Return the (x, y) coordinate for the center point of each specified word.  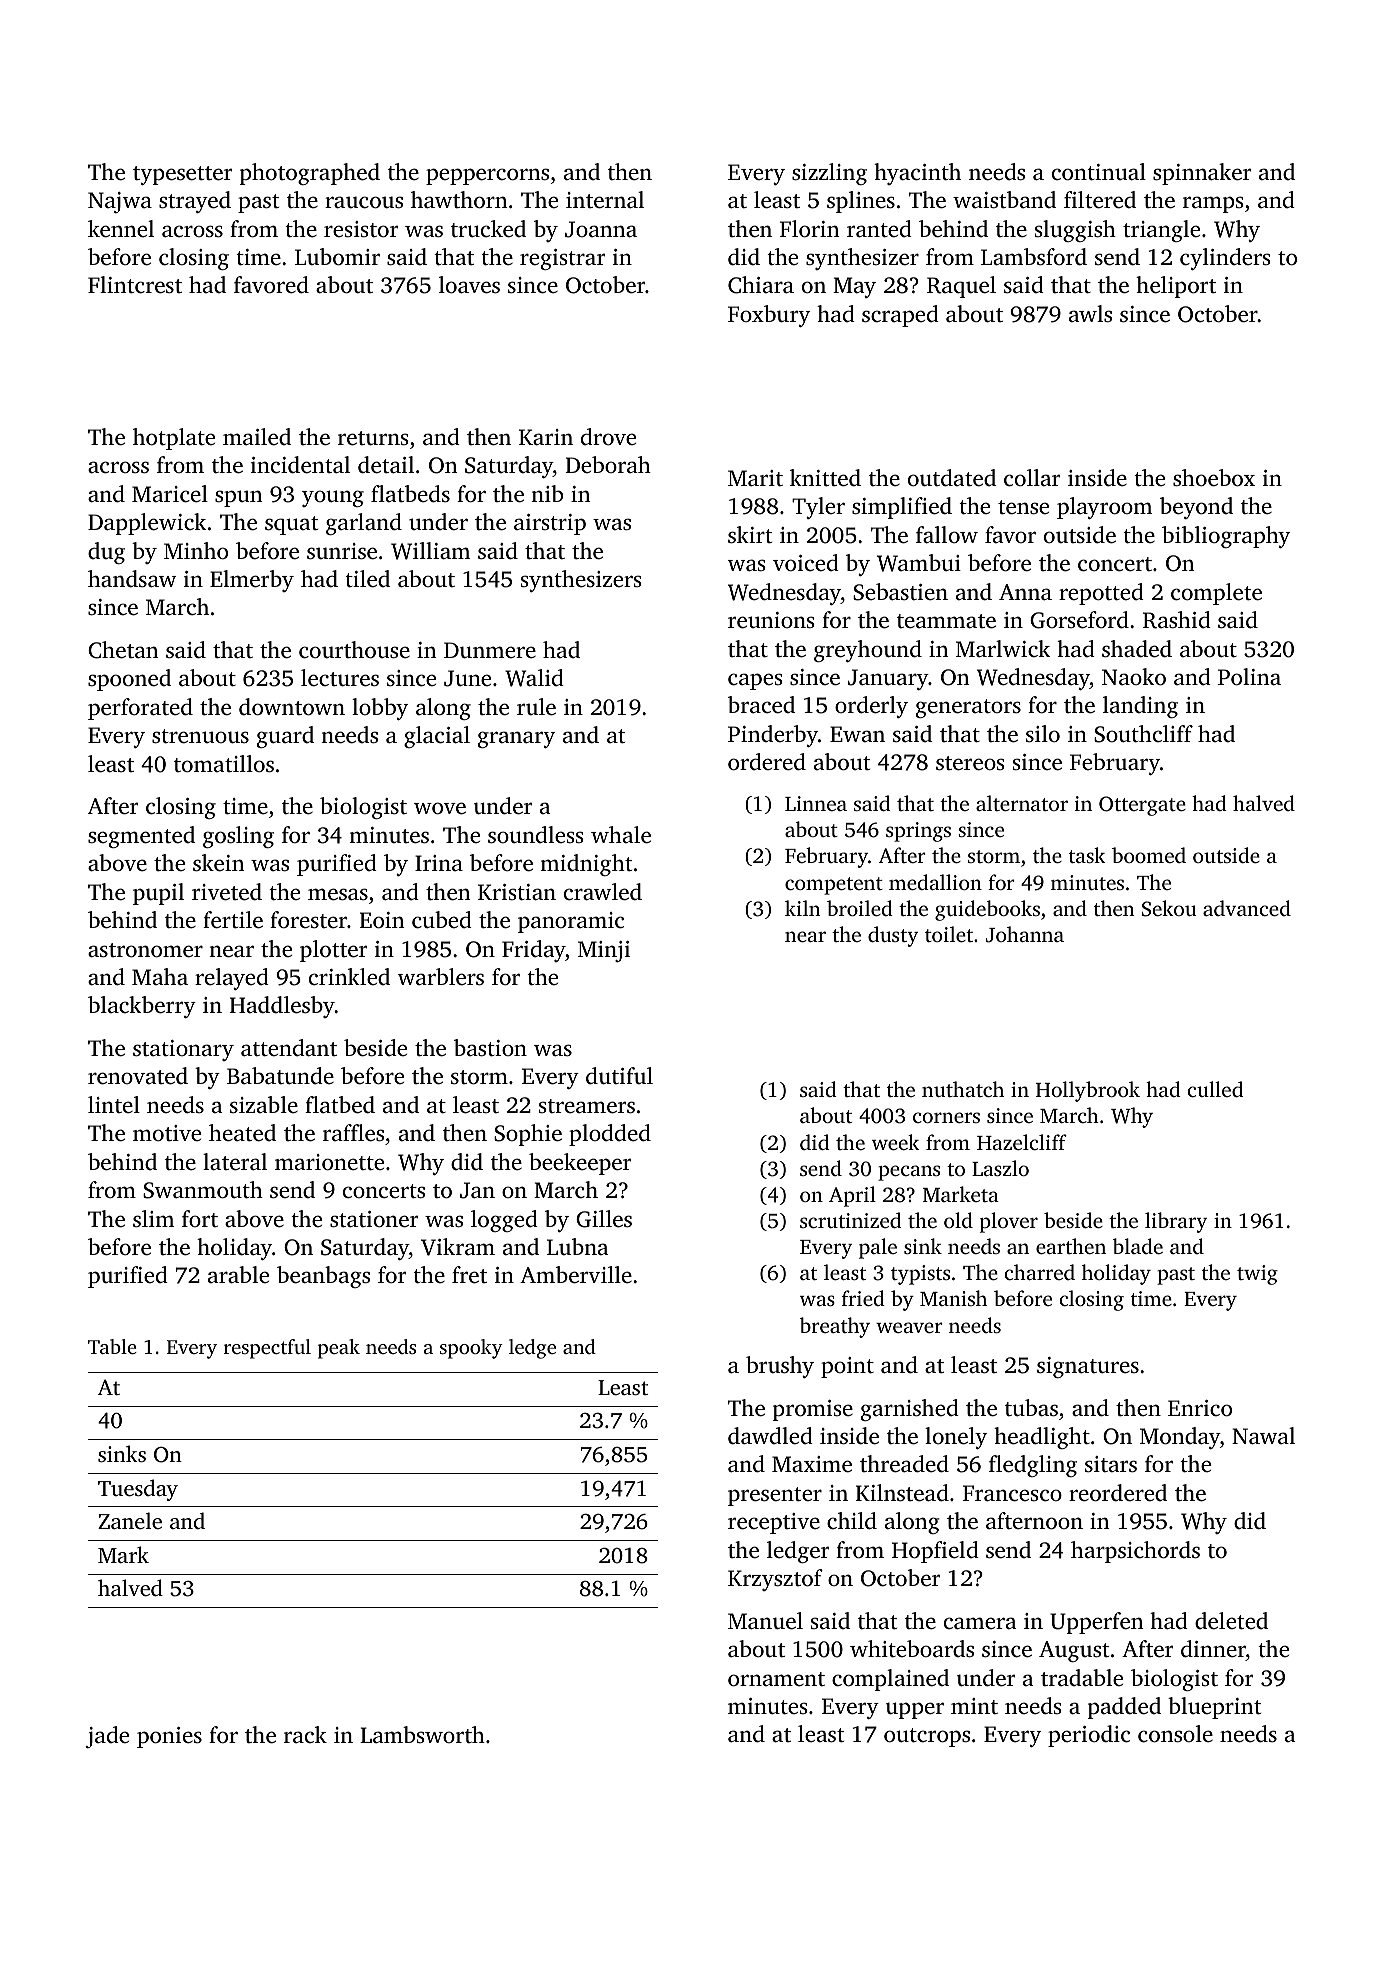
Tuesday (138, 1490)
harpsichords (1135, 1552)
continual (1099, 171)
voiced (806, 562)
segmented (141, 837)
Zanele (130, 1520)
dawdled (770, 1436)
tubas (1031, 1408)
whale (621, 835)
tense (1023, 507)
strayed (195, 202)
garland (364, 524)
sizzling (829, 174)
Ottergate (1142, 806)
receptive (774, 1523)
